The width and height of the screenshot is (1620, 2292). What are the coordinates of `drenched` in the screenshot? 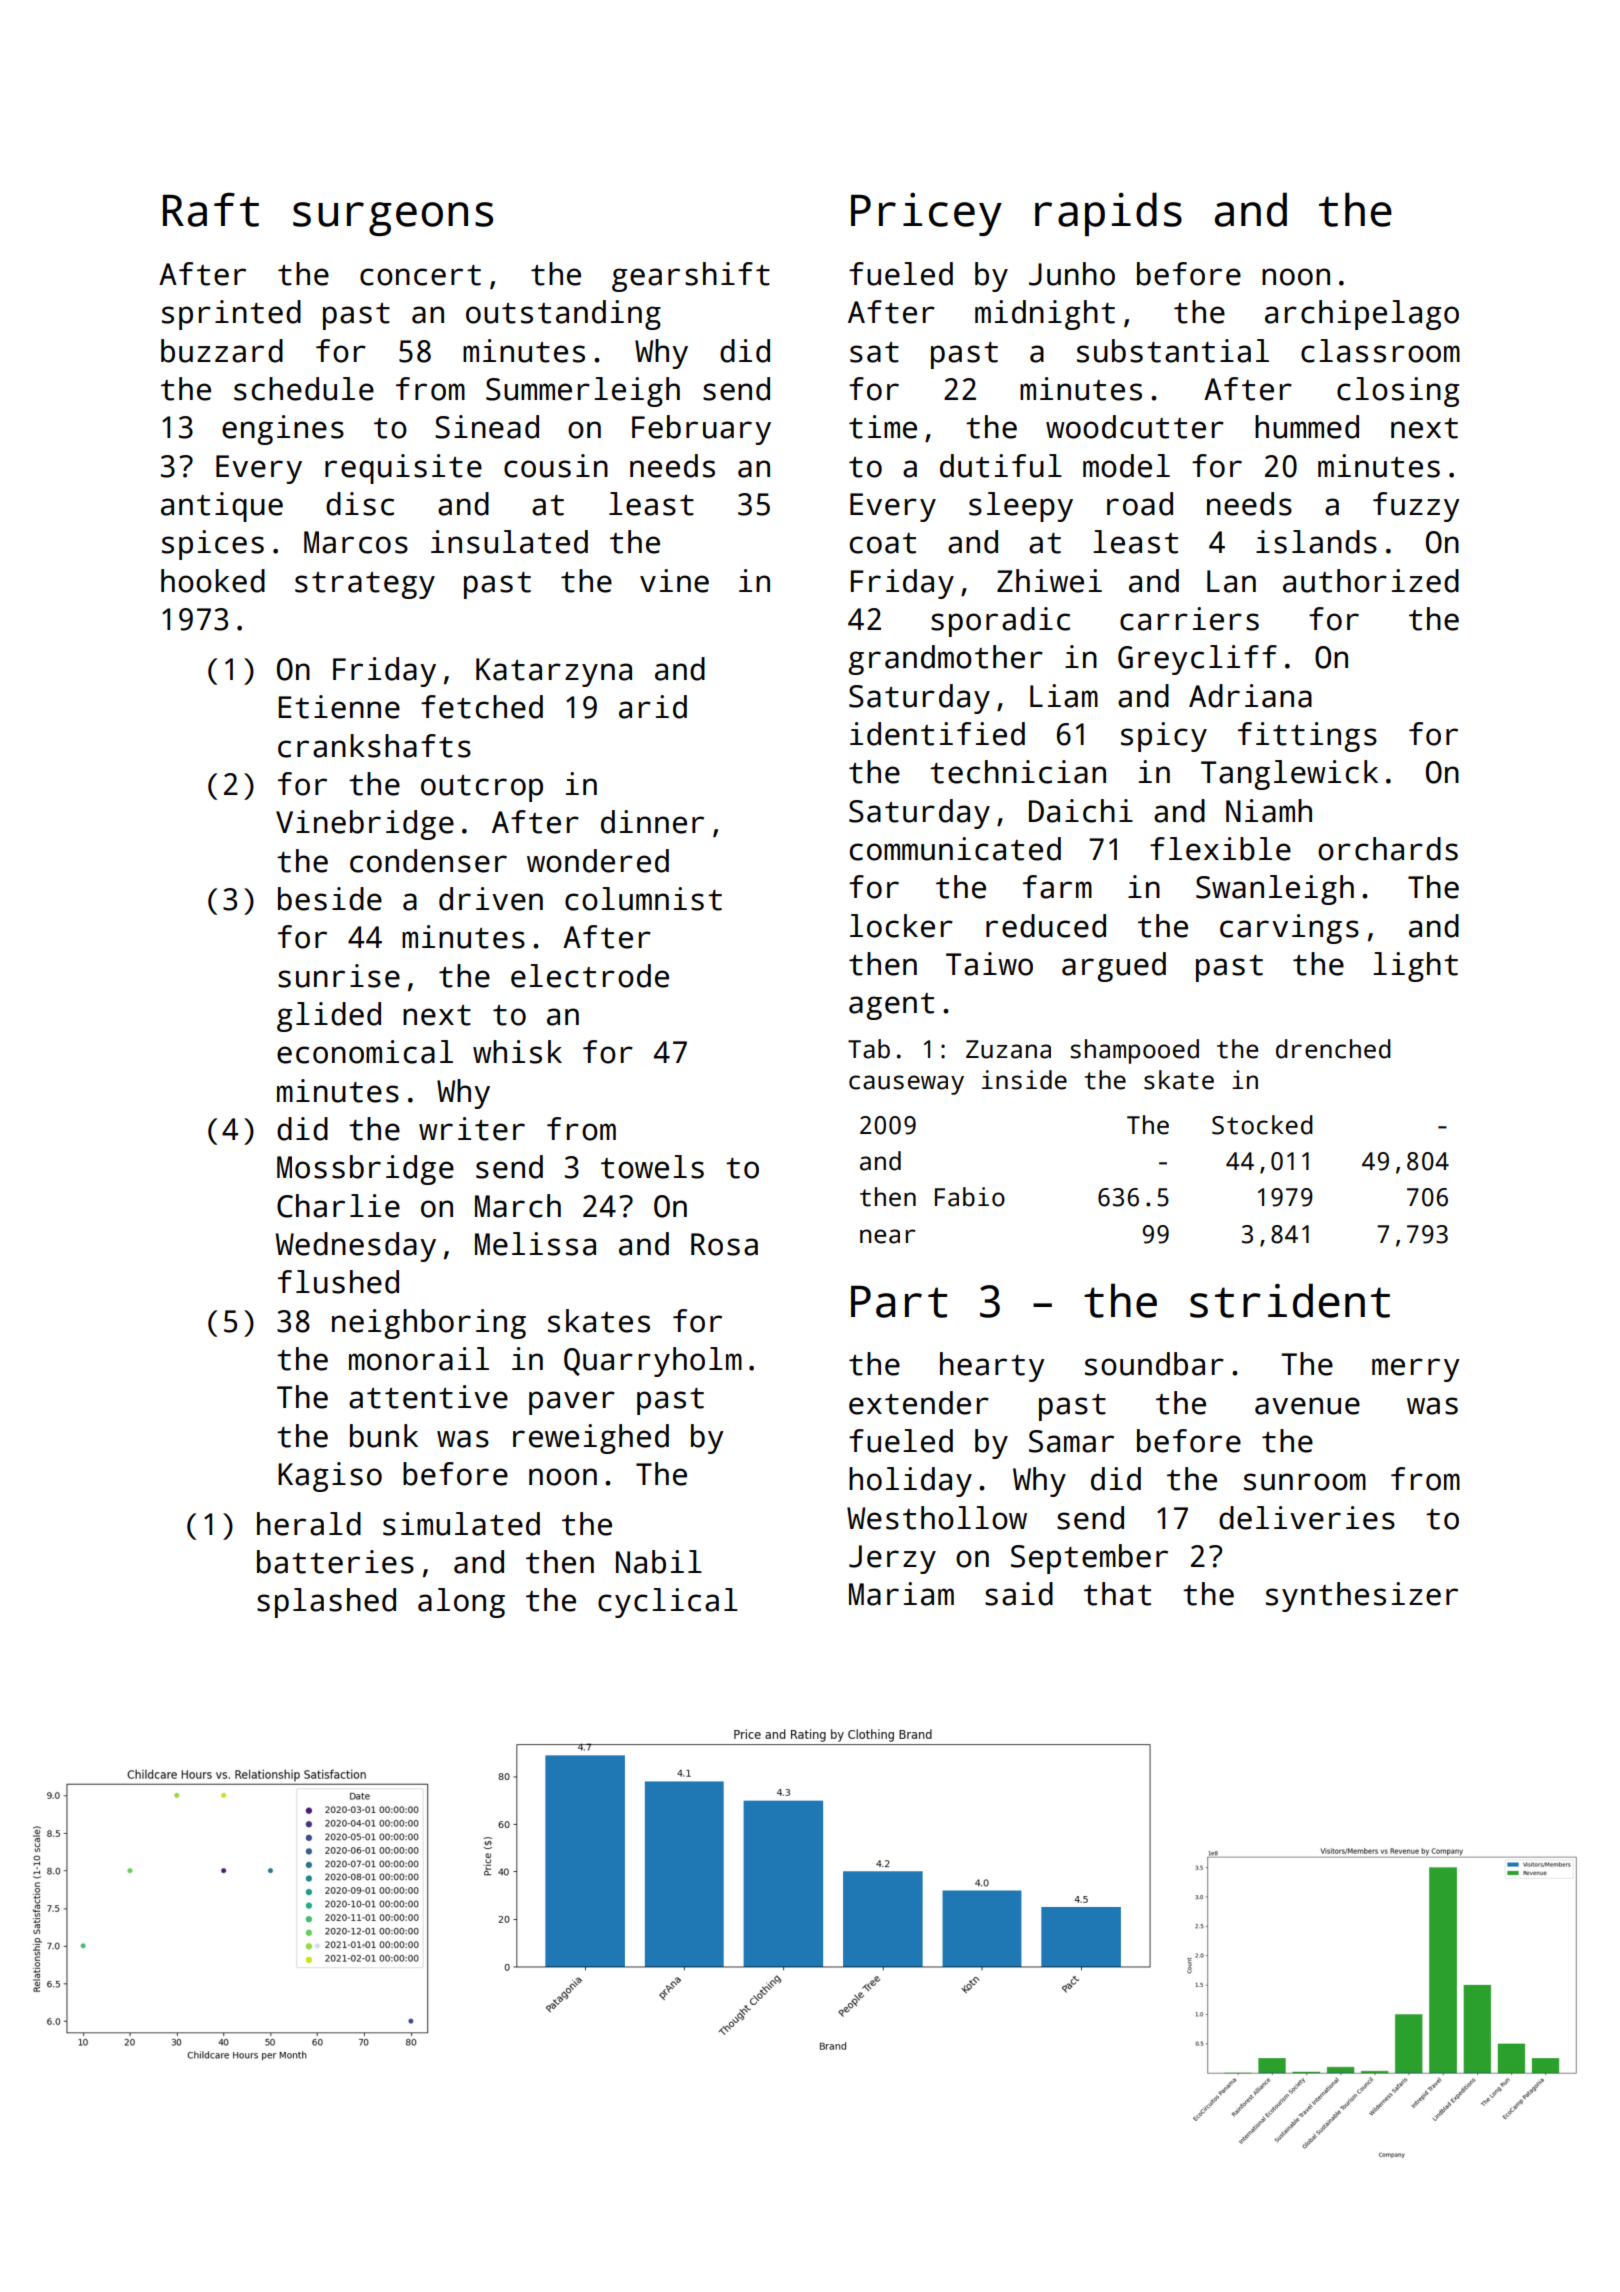 It's located at (1333, 1049).
